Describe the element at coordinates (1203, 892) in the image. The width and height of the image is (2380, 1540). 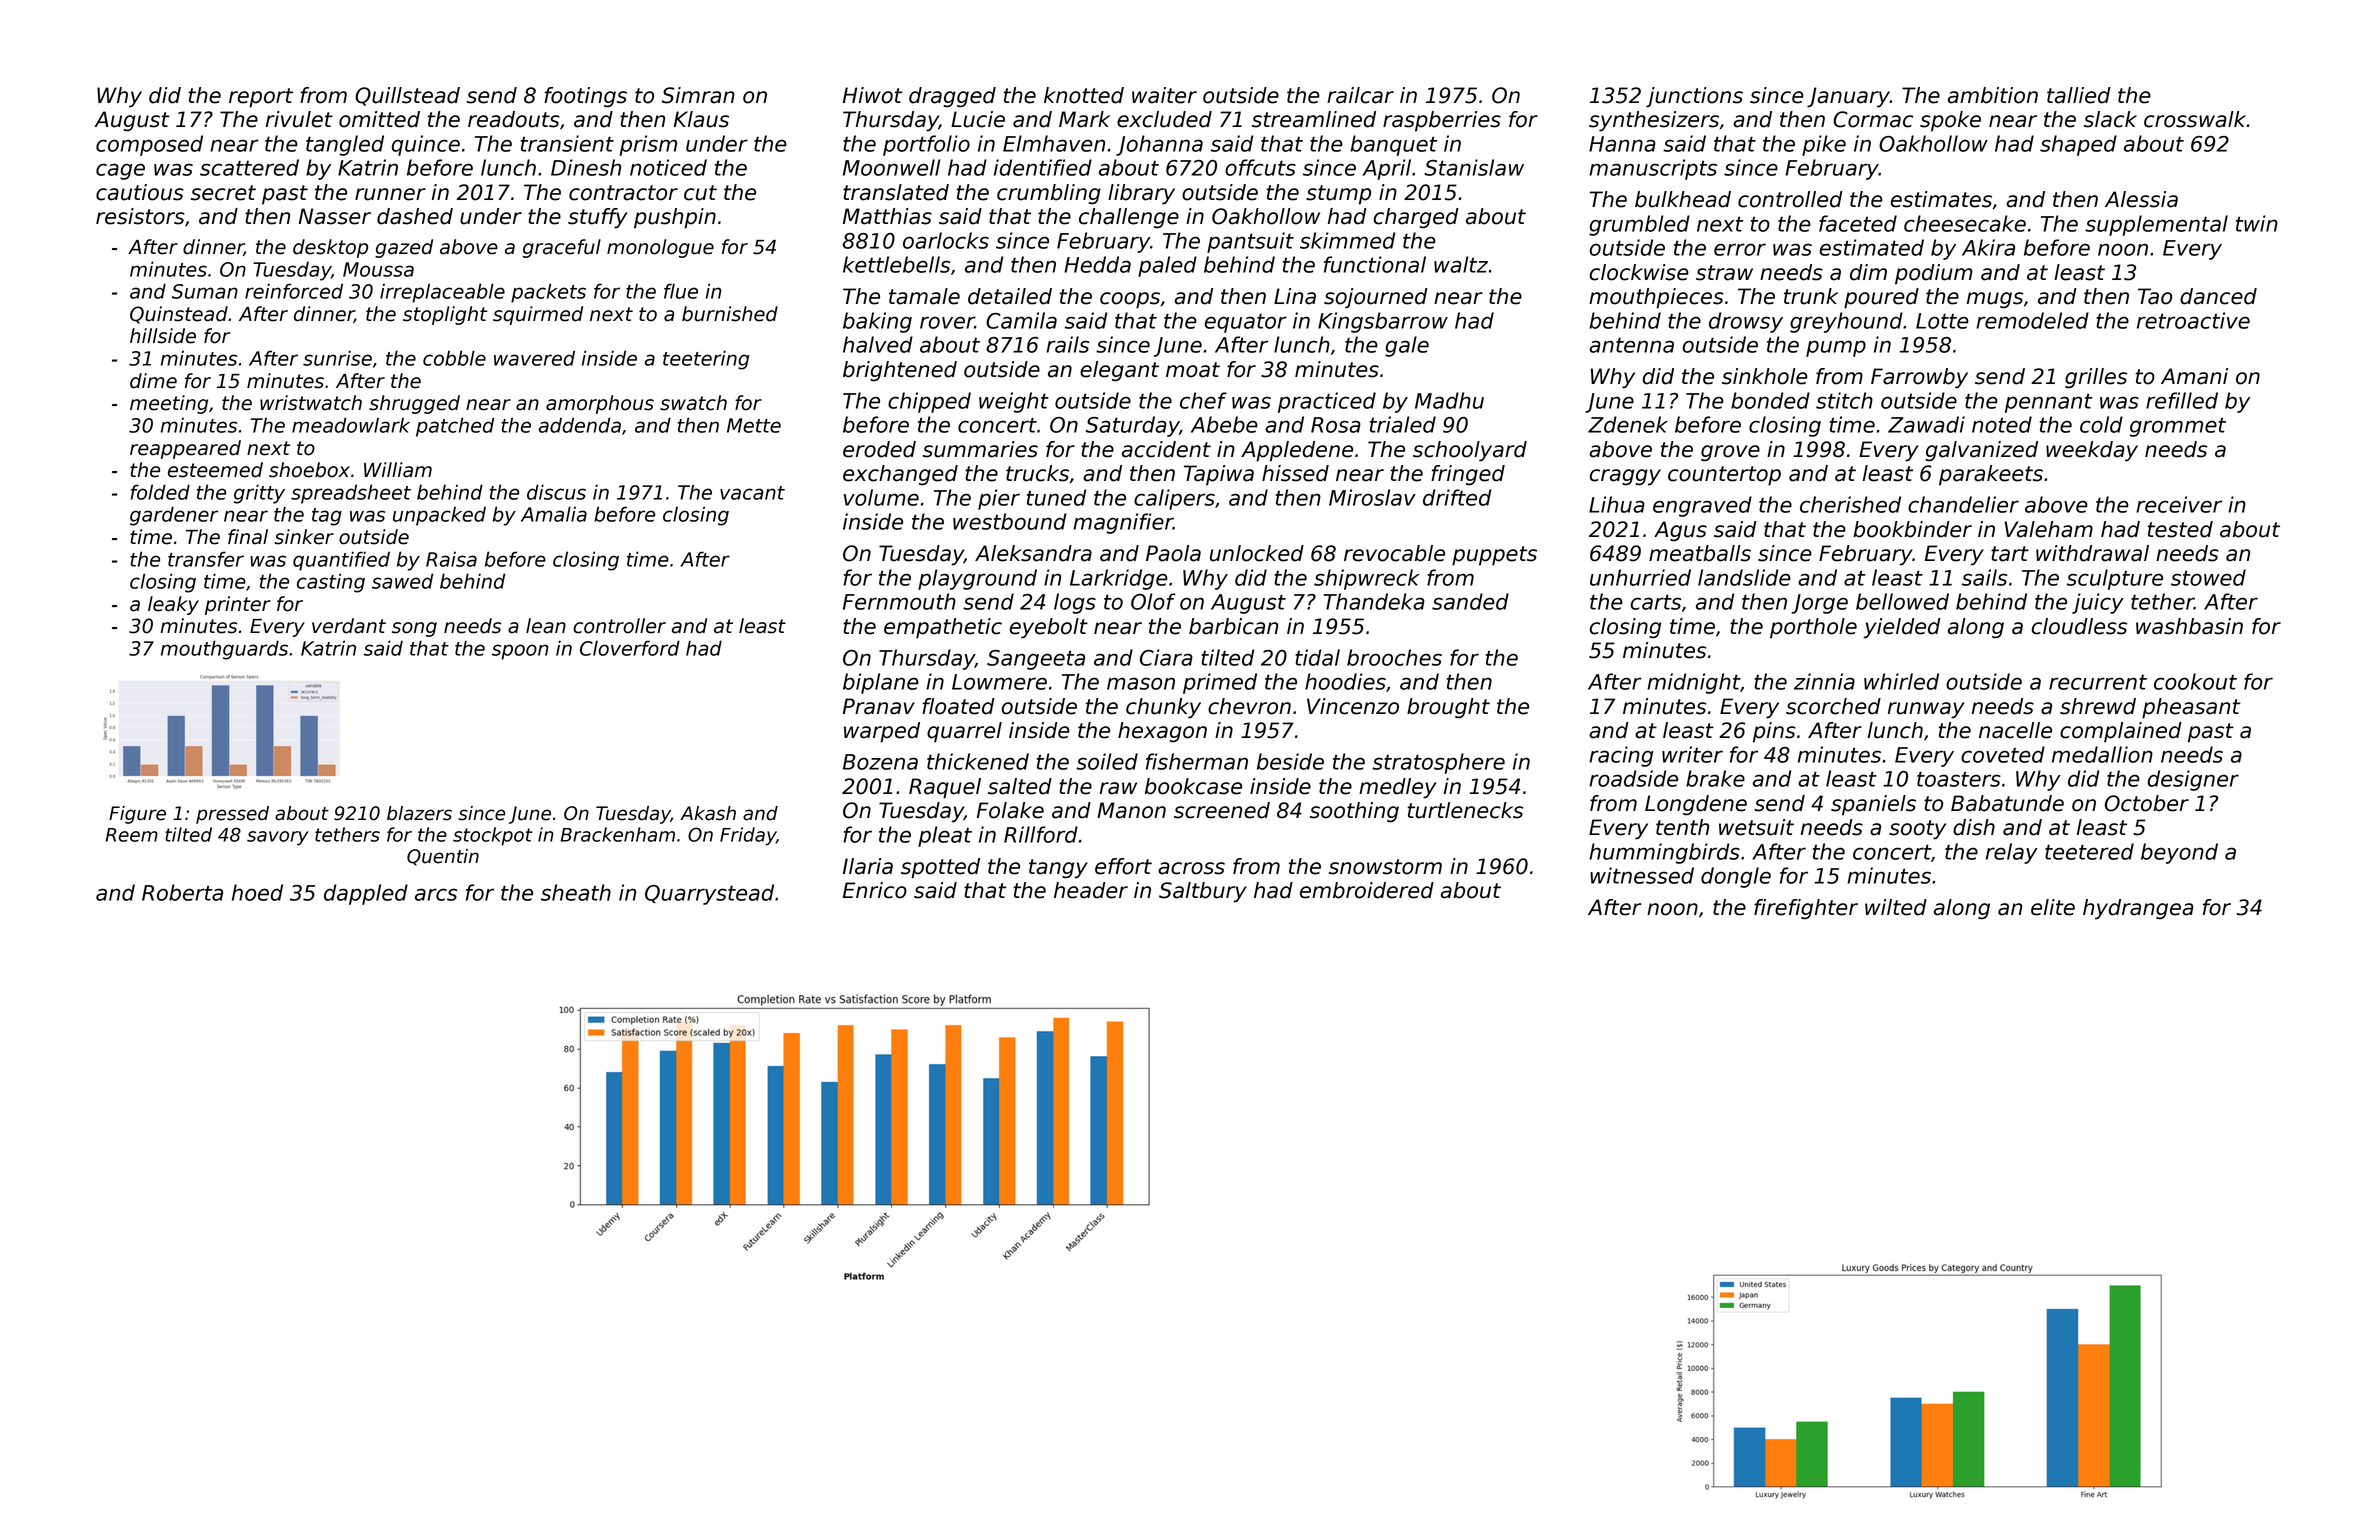
I see `Saltbury` at that location.
